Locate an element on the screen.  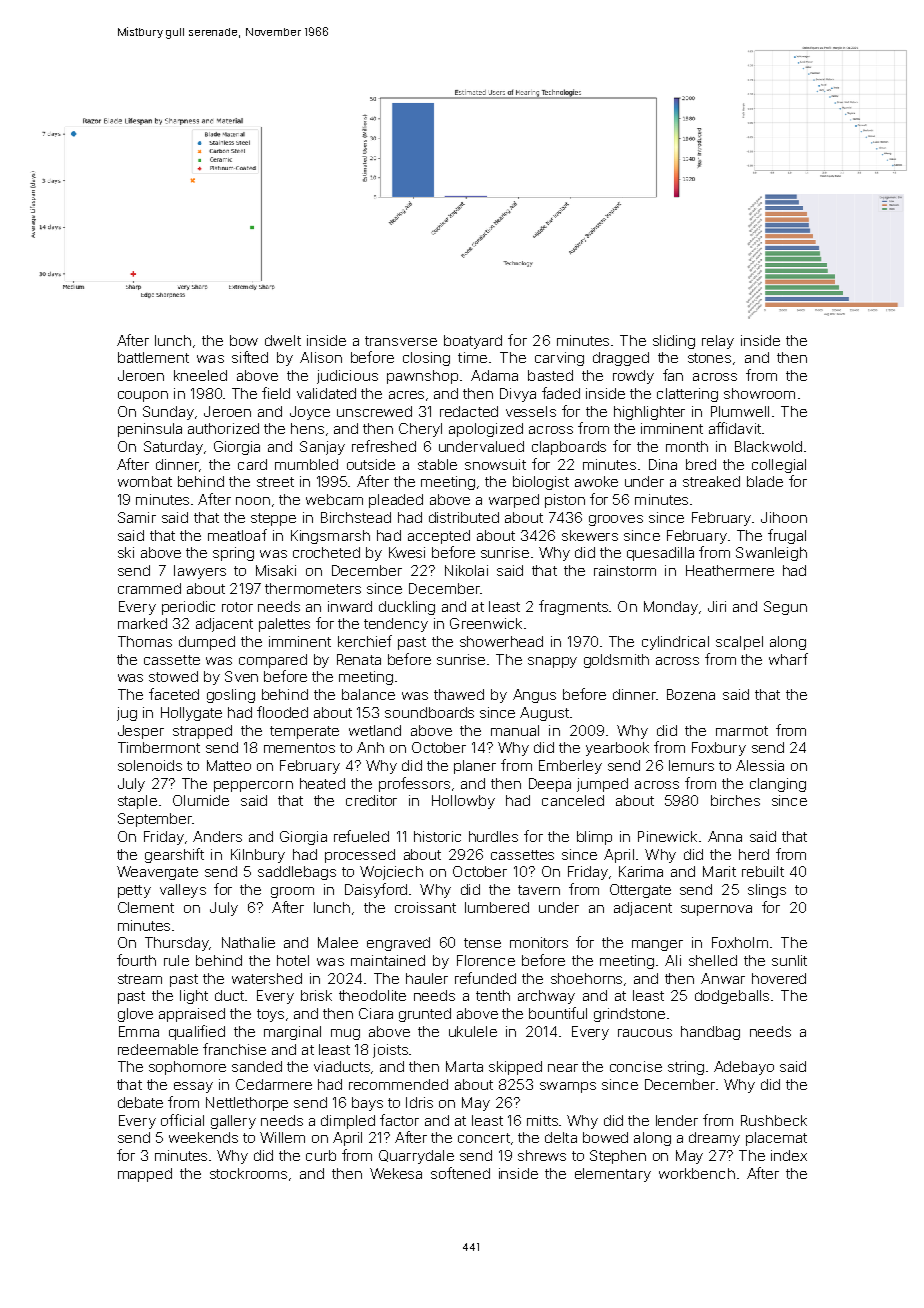
peppercorn is located at coordinates (253, 786).
